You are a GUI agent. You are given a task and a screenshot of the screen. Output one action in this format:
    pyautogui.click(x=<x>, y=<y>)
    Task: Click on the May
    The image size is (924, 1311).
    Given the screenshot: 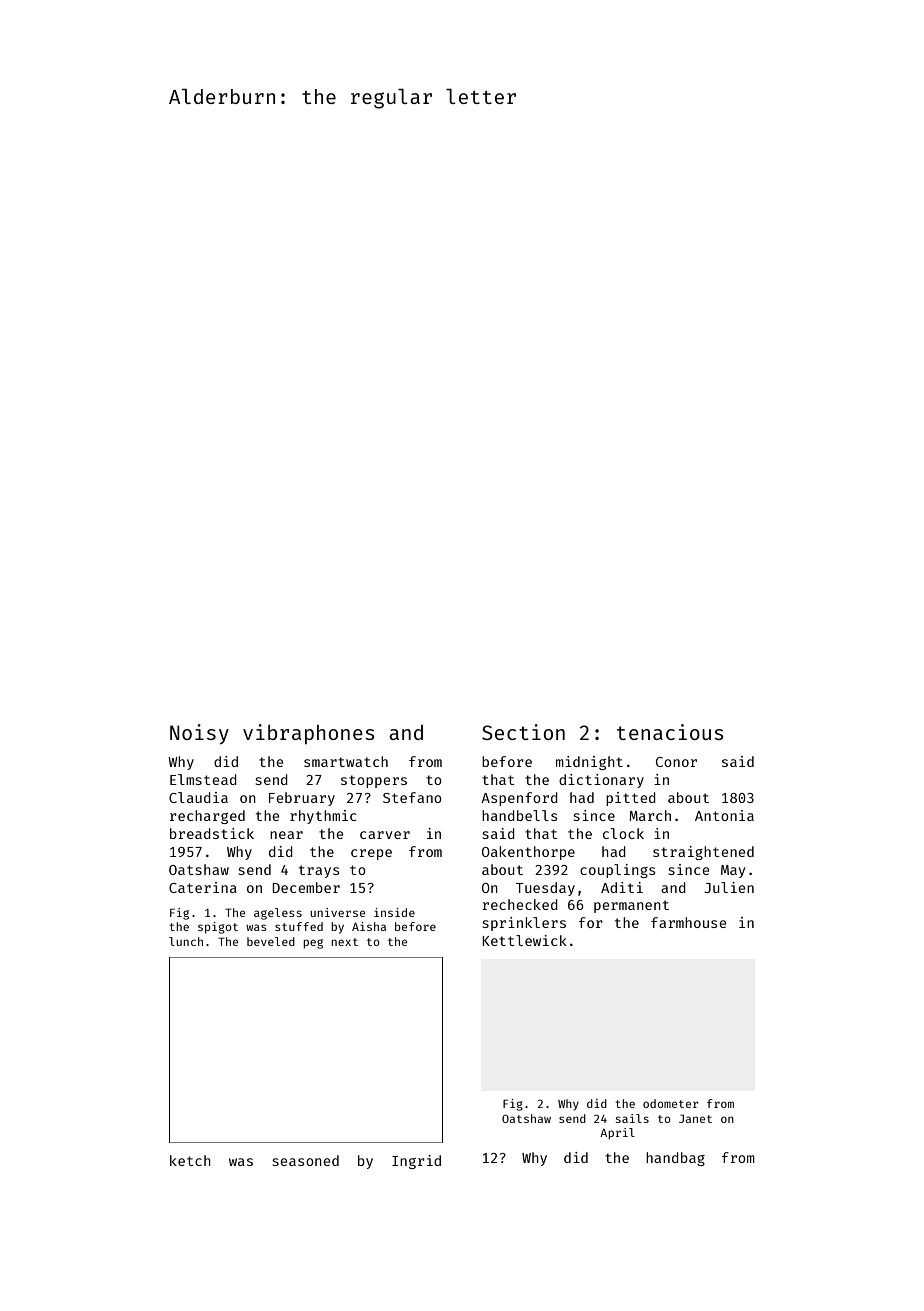 What is the action you would take?
    pyautogui.click(x=733, y=871)
